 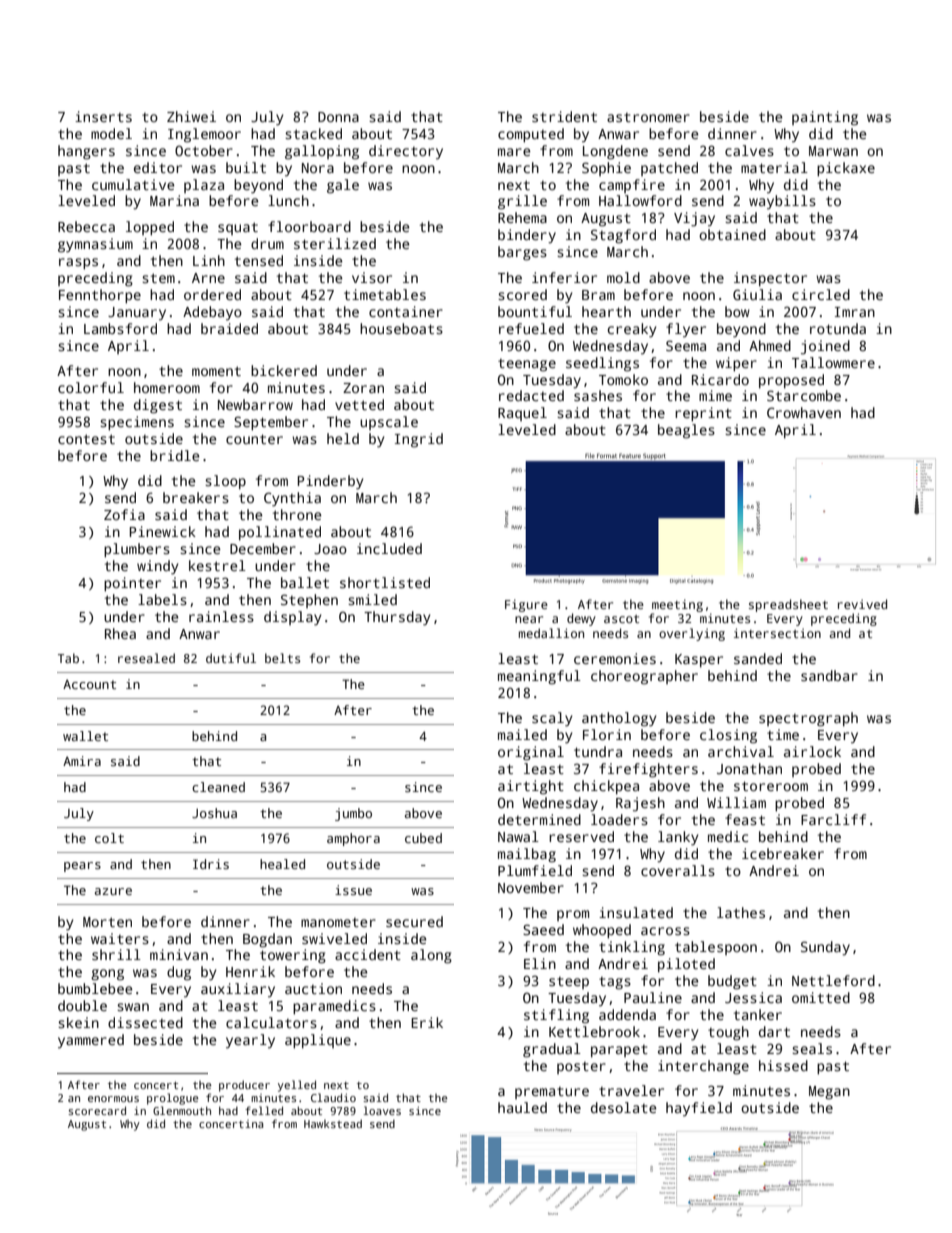 What do you see at coordinates (214, 813) in the document?
I see `Joshua` at bounding box center [214, 813].
